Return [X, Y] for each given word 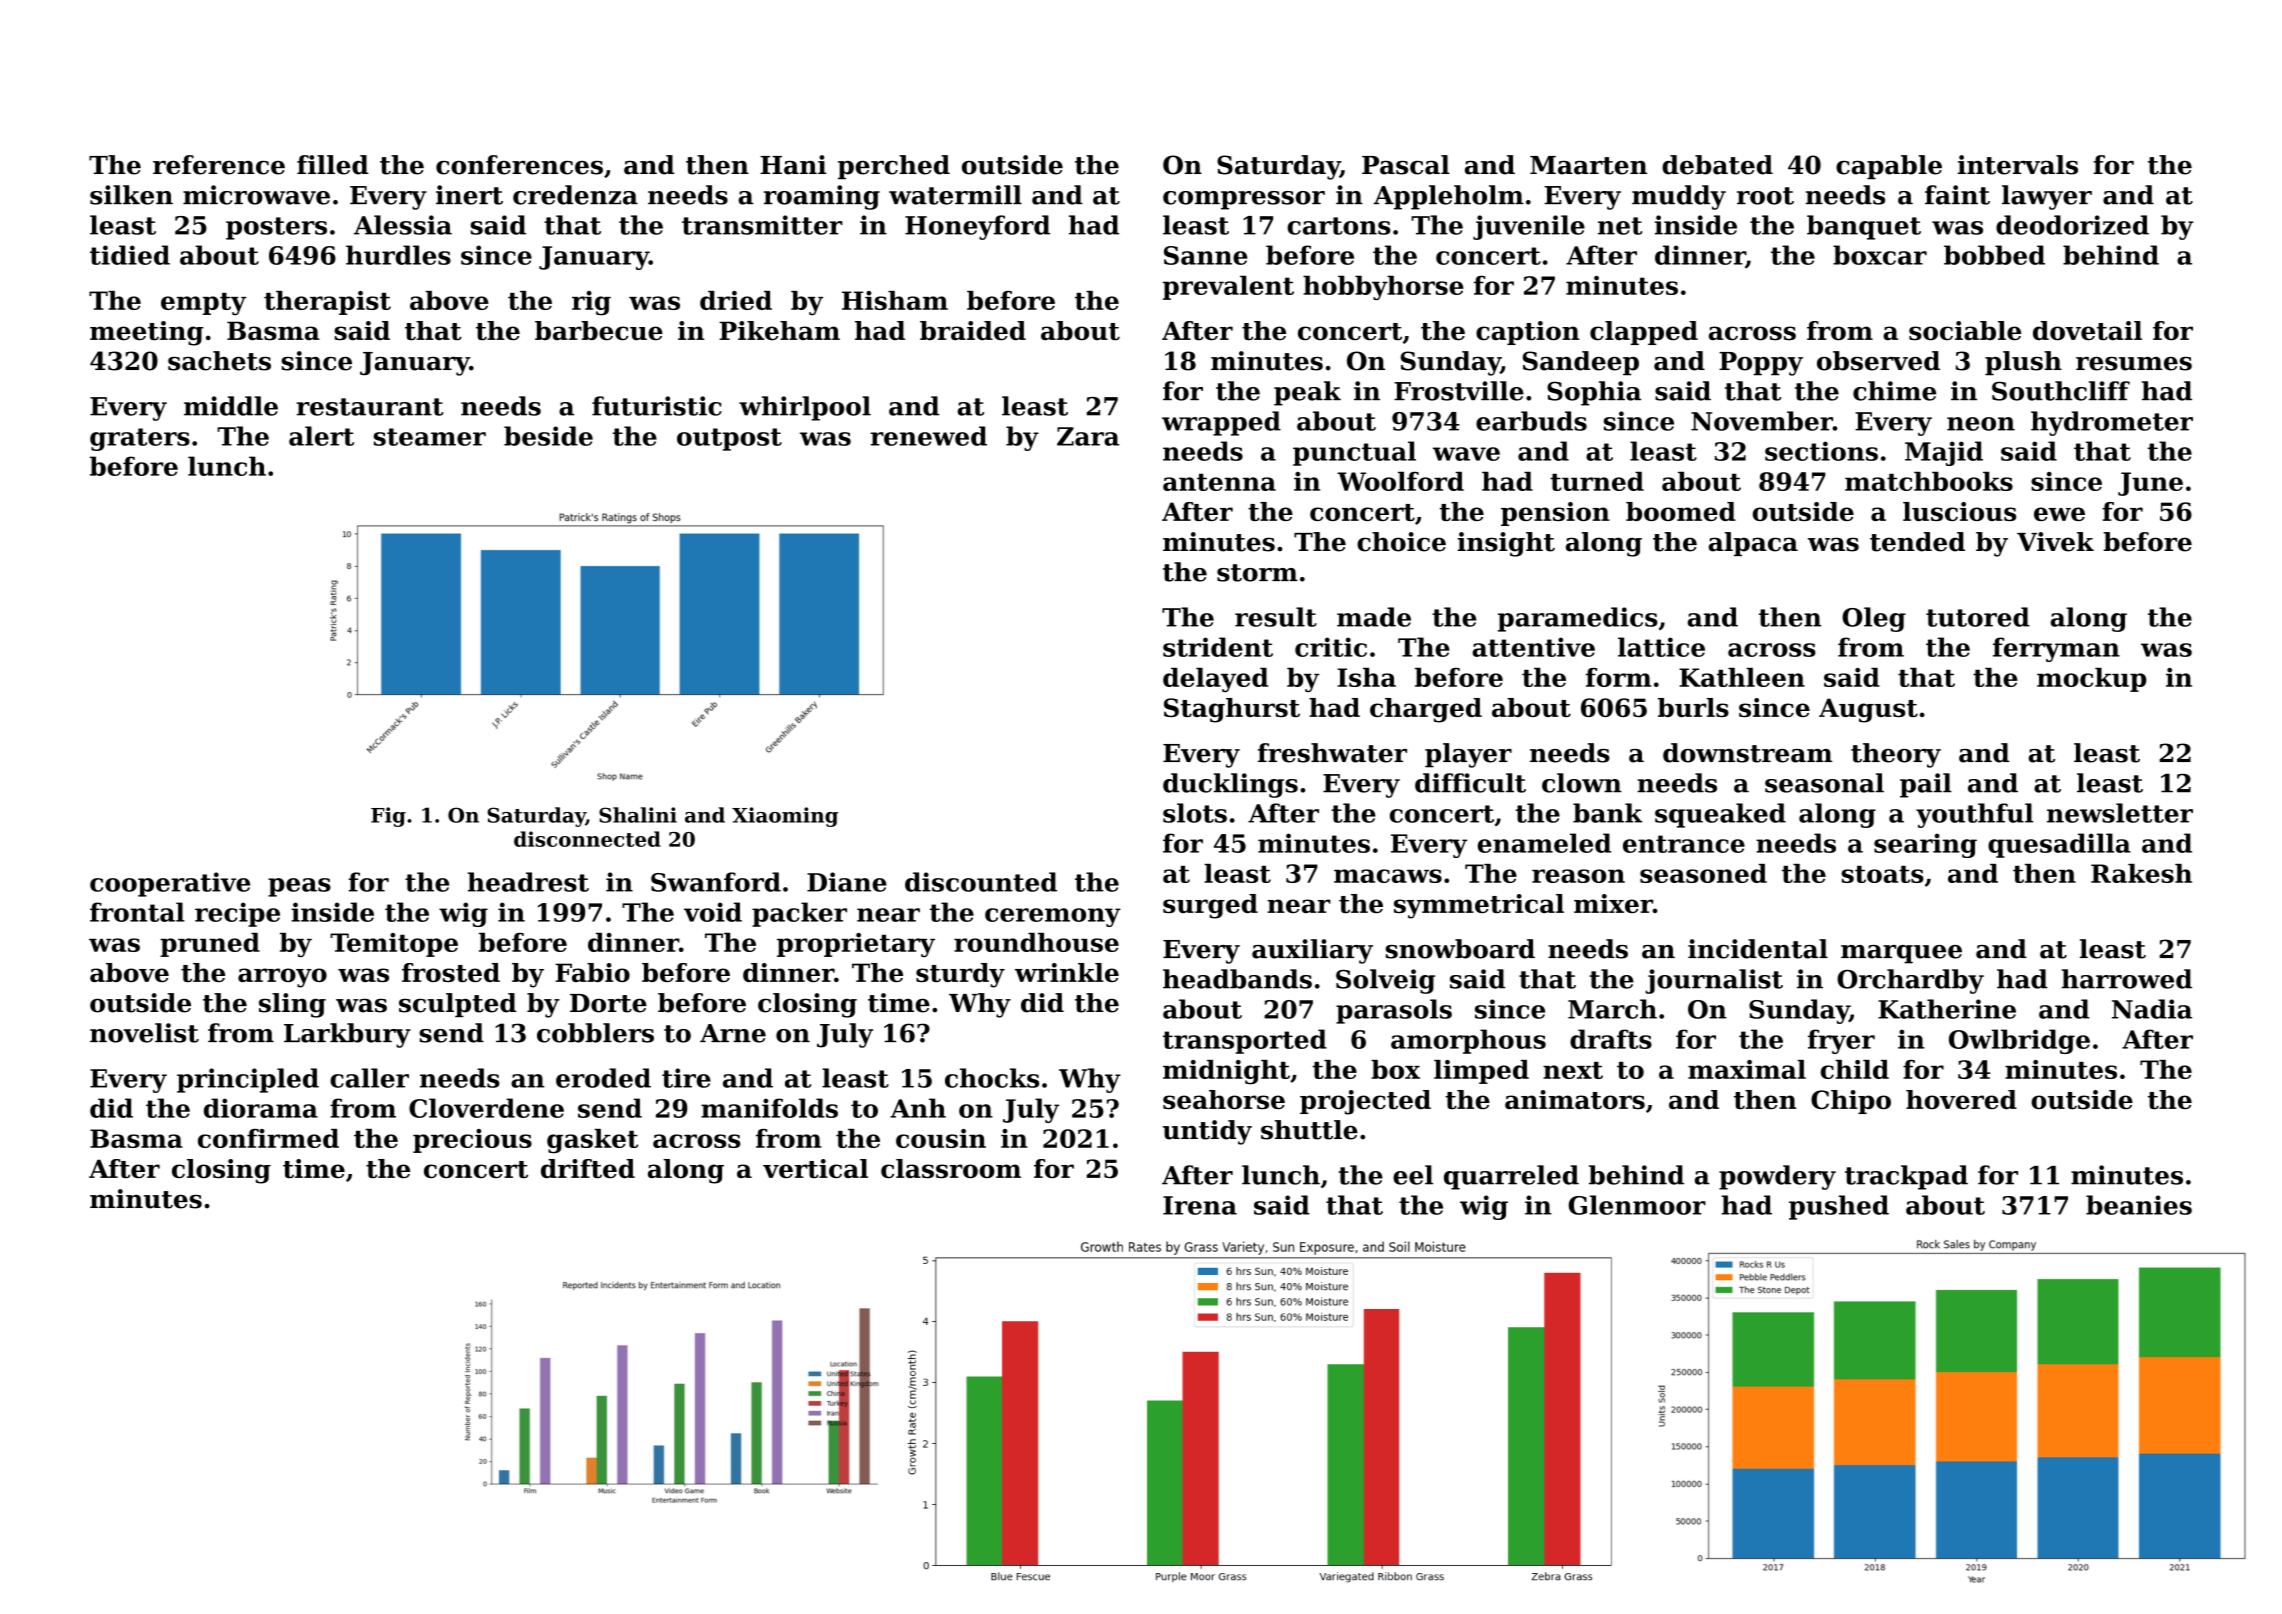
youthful [1974, 815]
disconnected [587, 839]
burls [1693, 707]
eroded [603, 1078]
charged [1426, 710]
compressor [1244, 200]
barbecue [599, 331]
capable [1889, 167]
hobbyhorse [1383, 287]
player [1468, 755]
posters [276, 228]
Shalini [638, 815]
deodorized [2072, 225]
